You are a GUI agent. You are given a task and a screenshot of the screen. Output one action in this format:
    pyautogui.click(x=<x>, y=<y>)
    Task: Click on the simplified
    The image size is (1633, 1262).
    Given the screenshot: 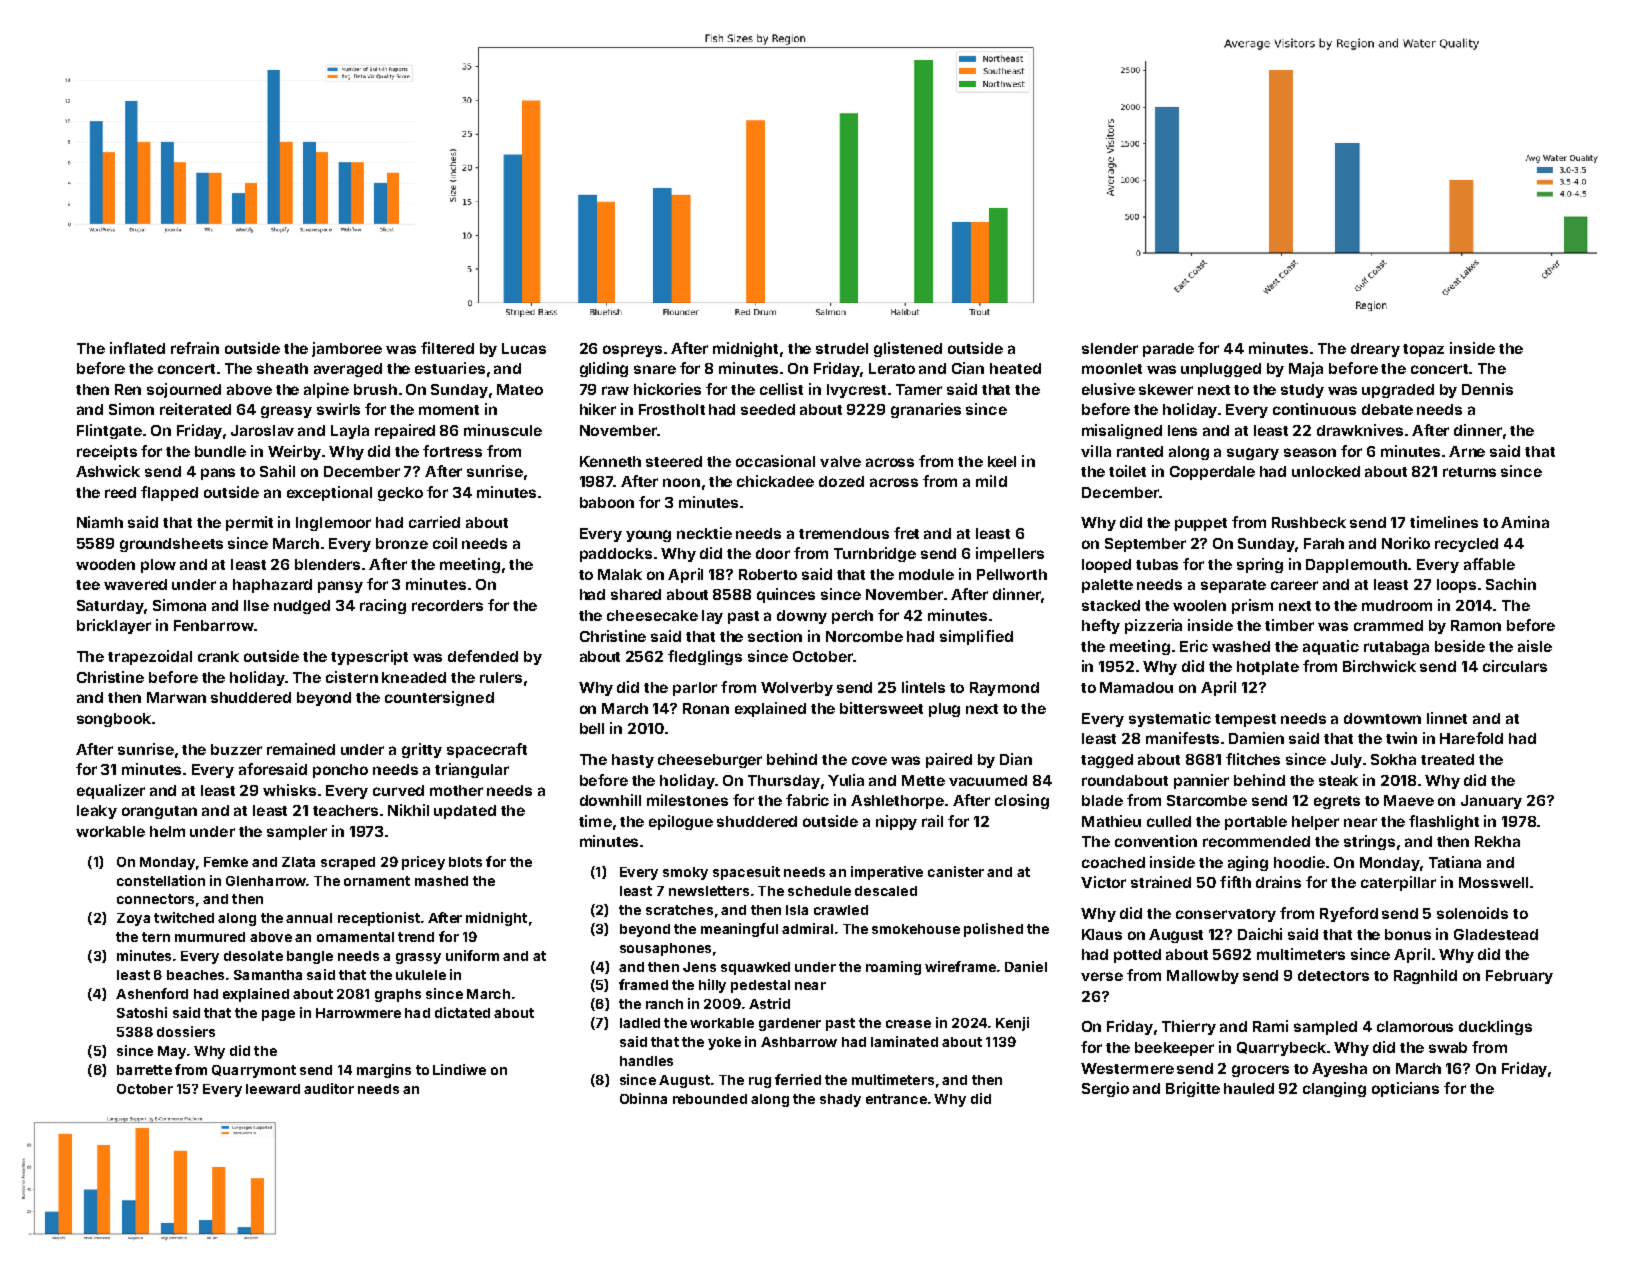 What is the action you would take?
    pyautogui.click(x=976, y=637)
